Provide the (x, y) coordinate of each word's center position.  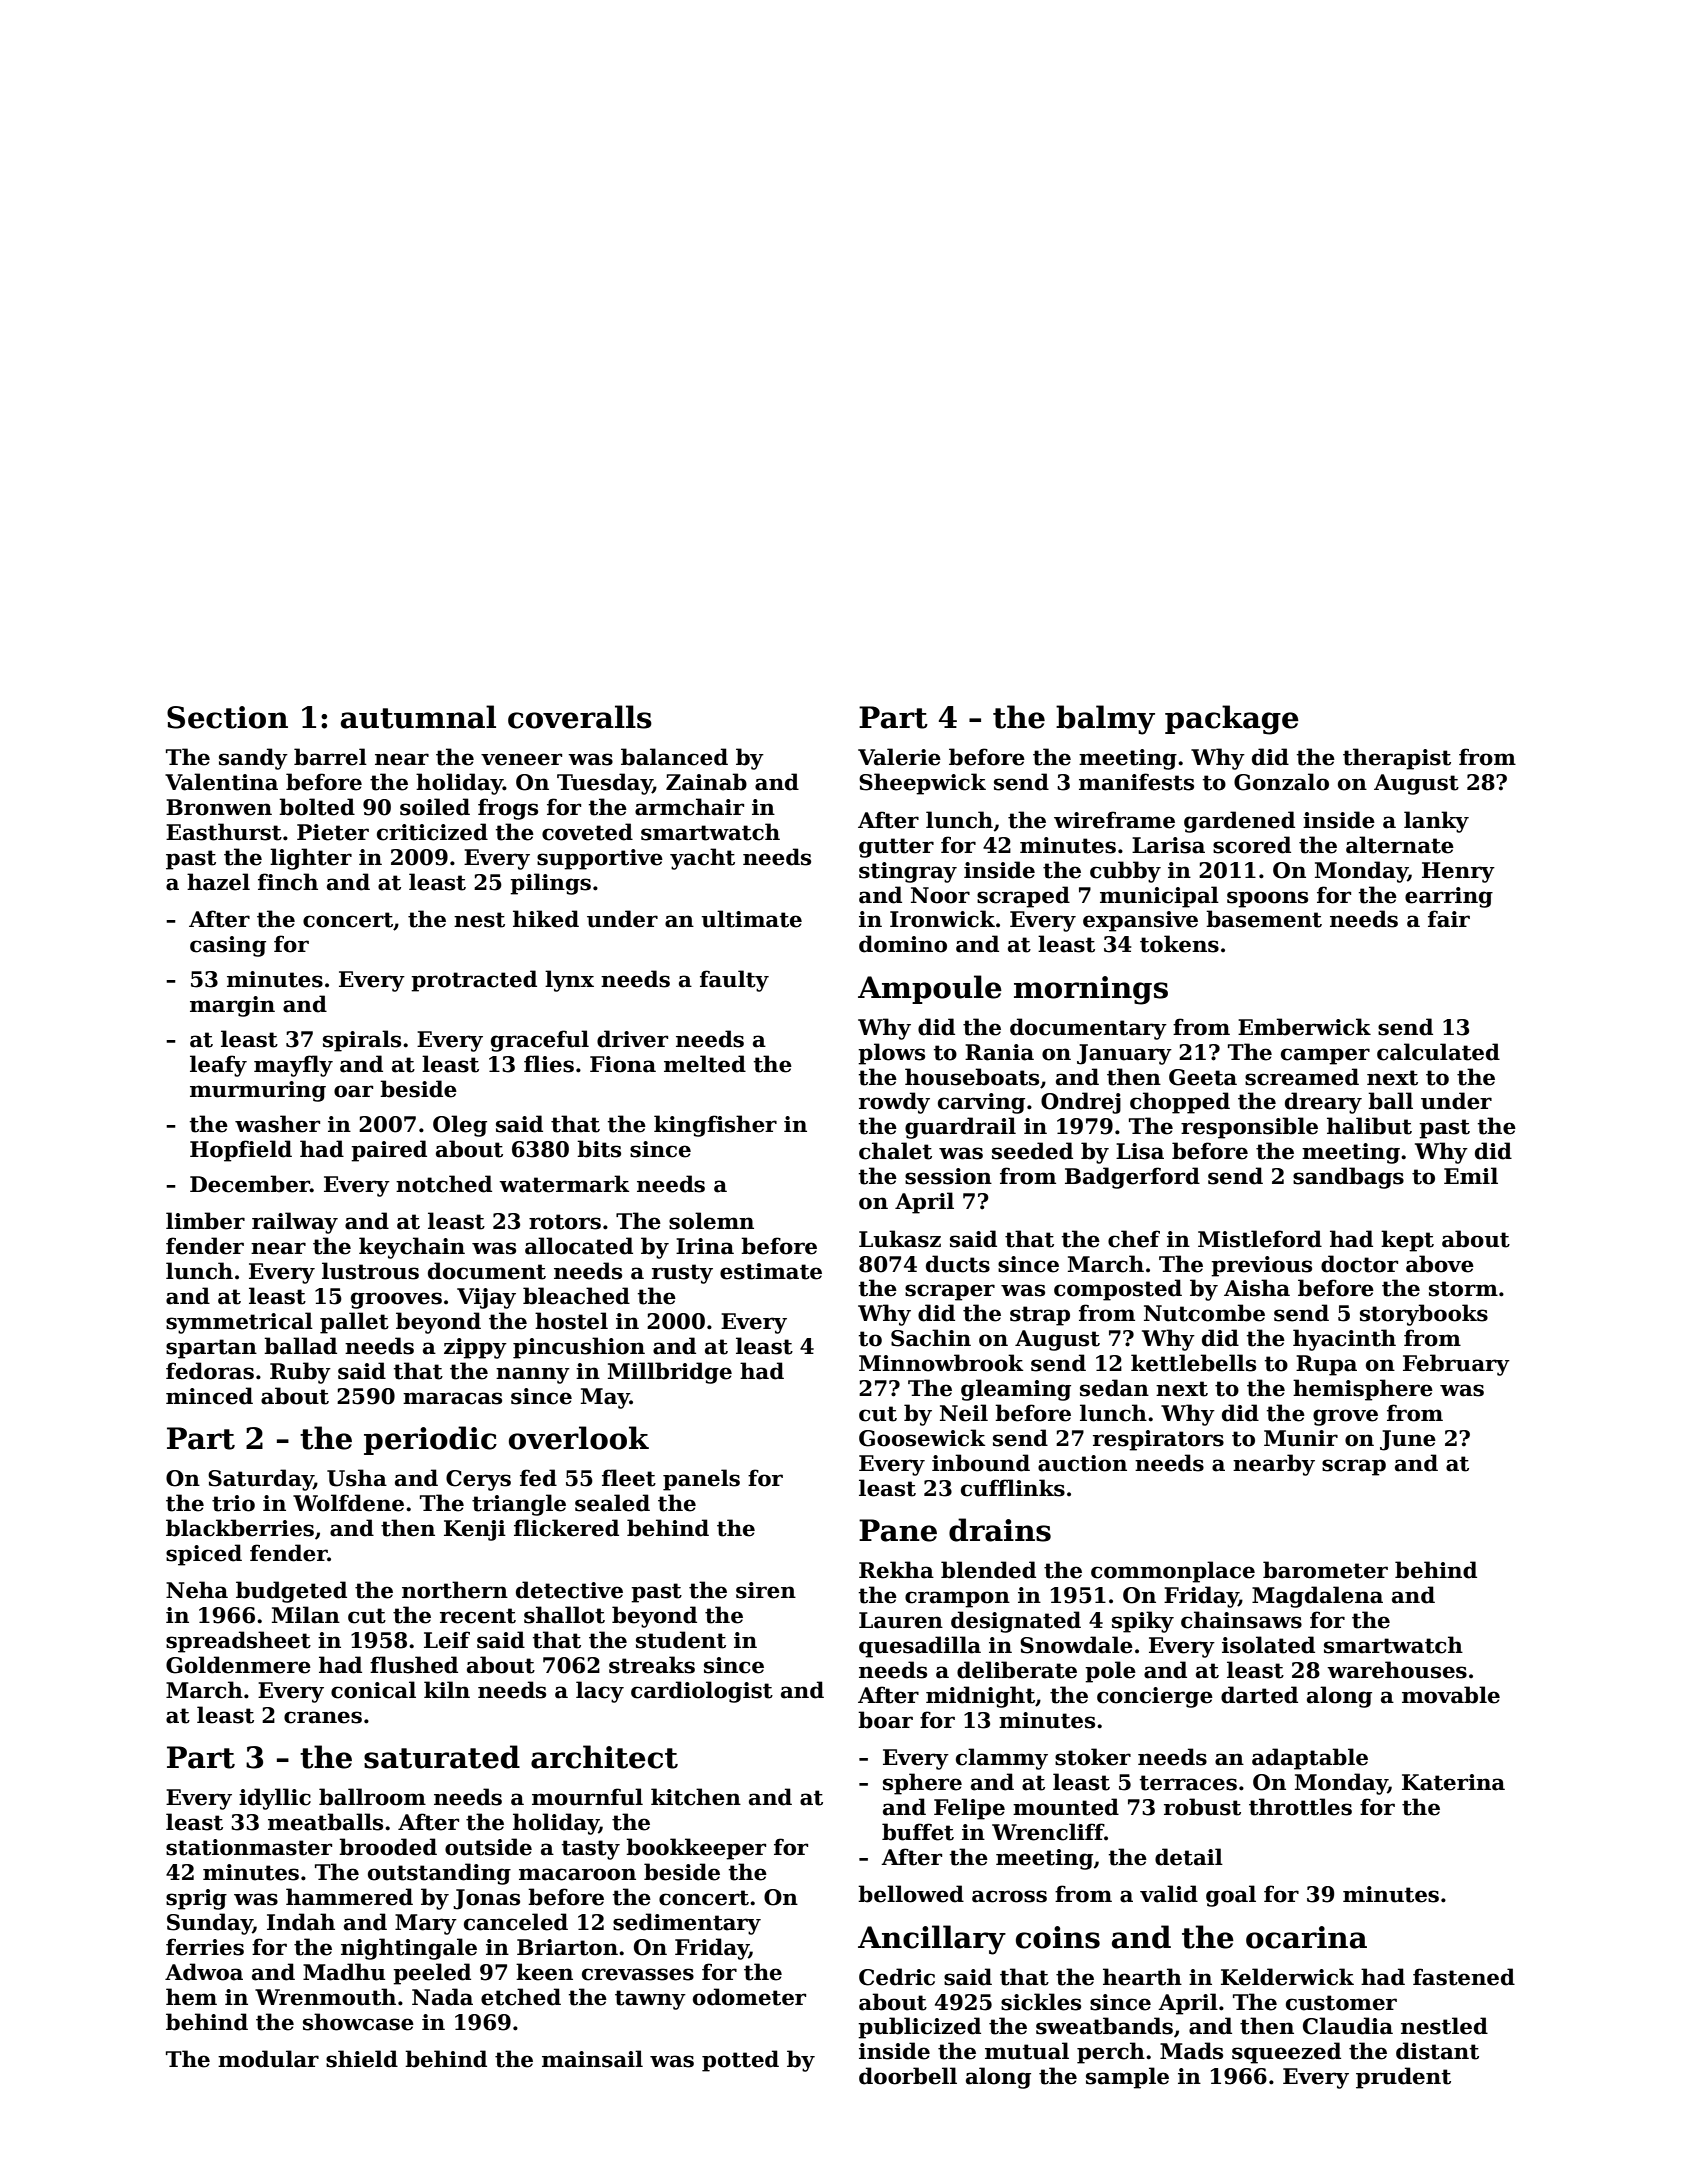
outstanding (439, 1874)
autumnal (418, 717)
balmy (1105, 720)
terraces (1188, 1783)
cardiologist (702, 1692)
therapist (1397, 759)
